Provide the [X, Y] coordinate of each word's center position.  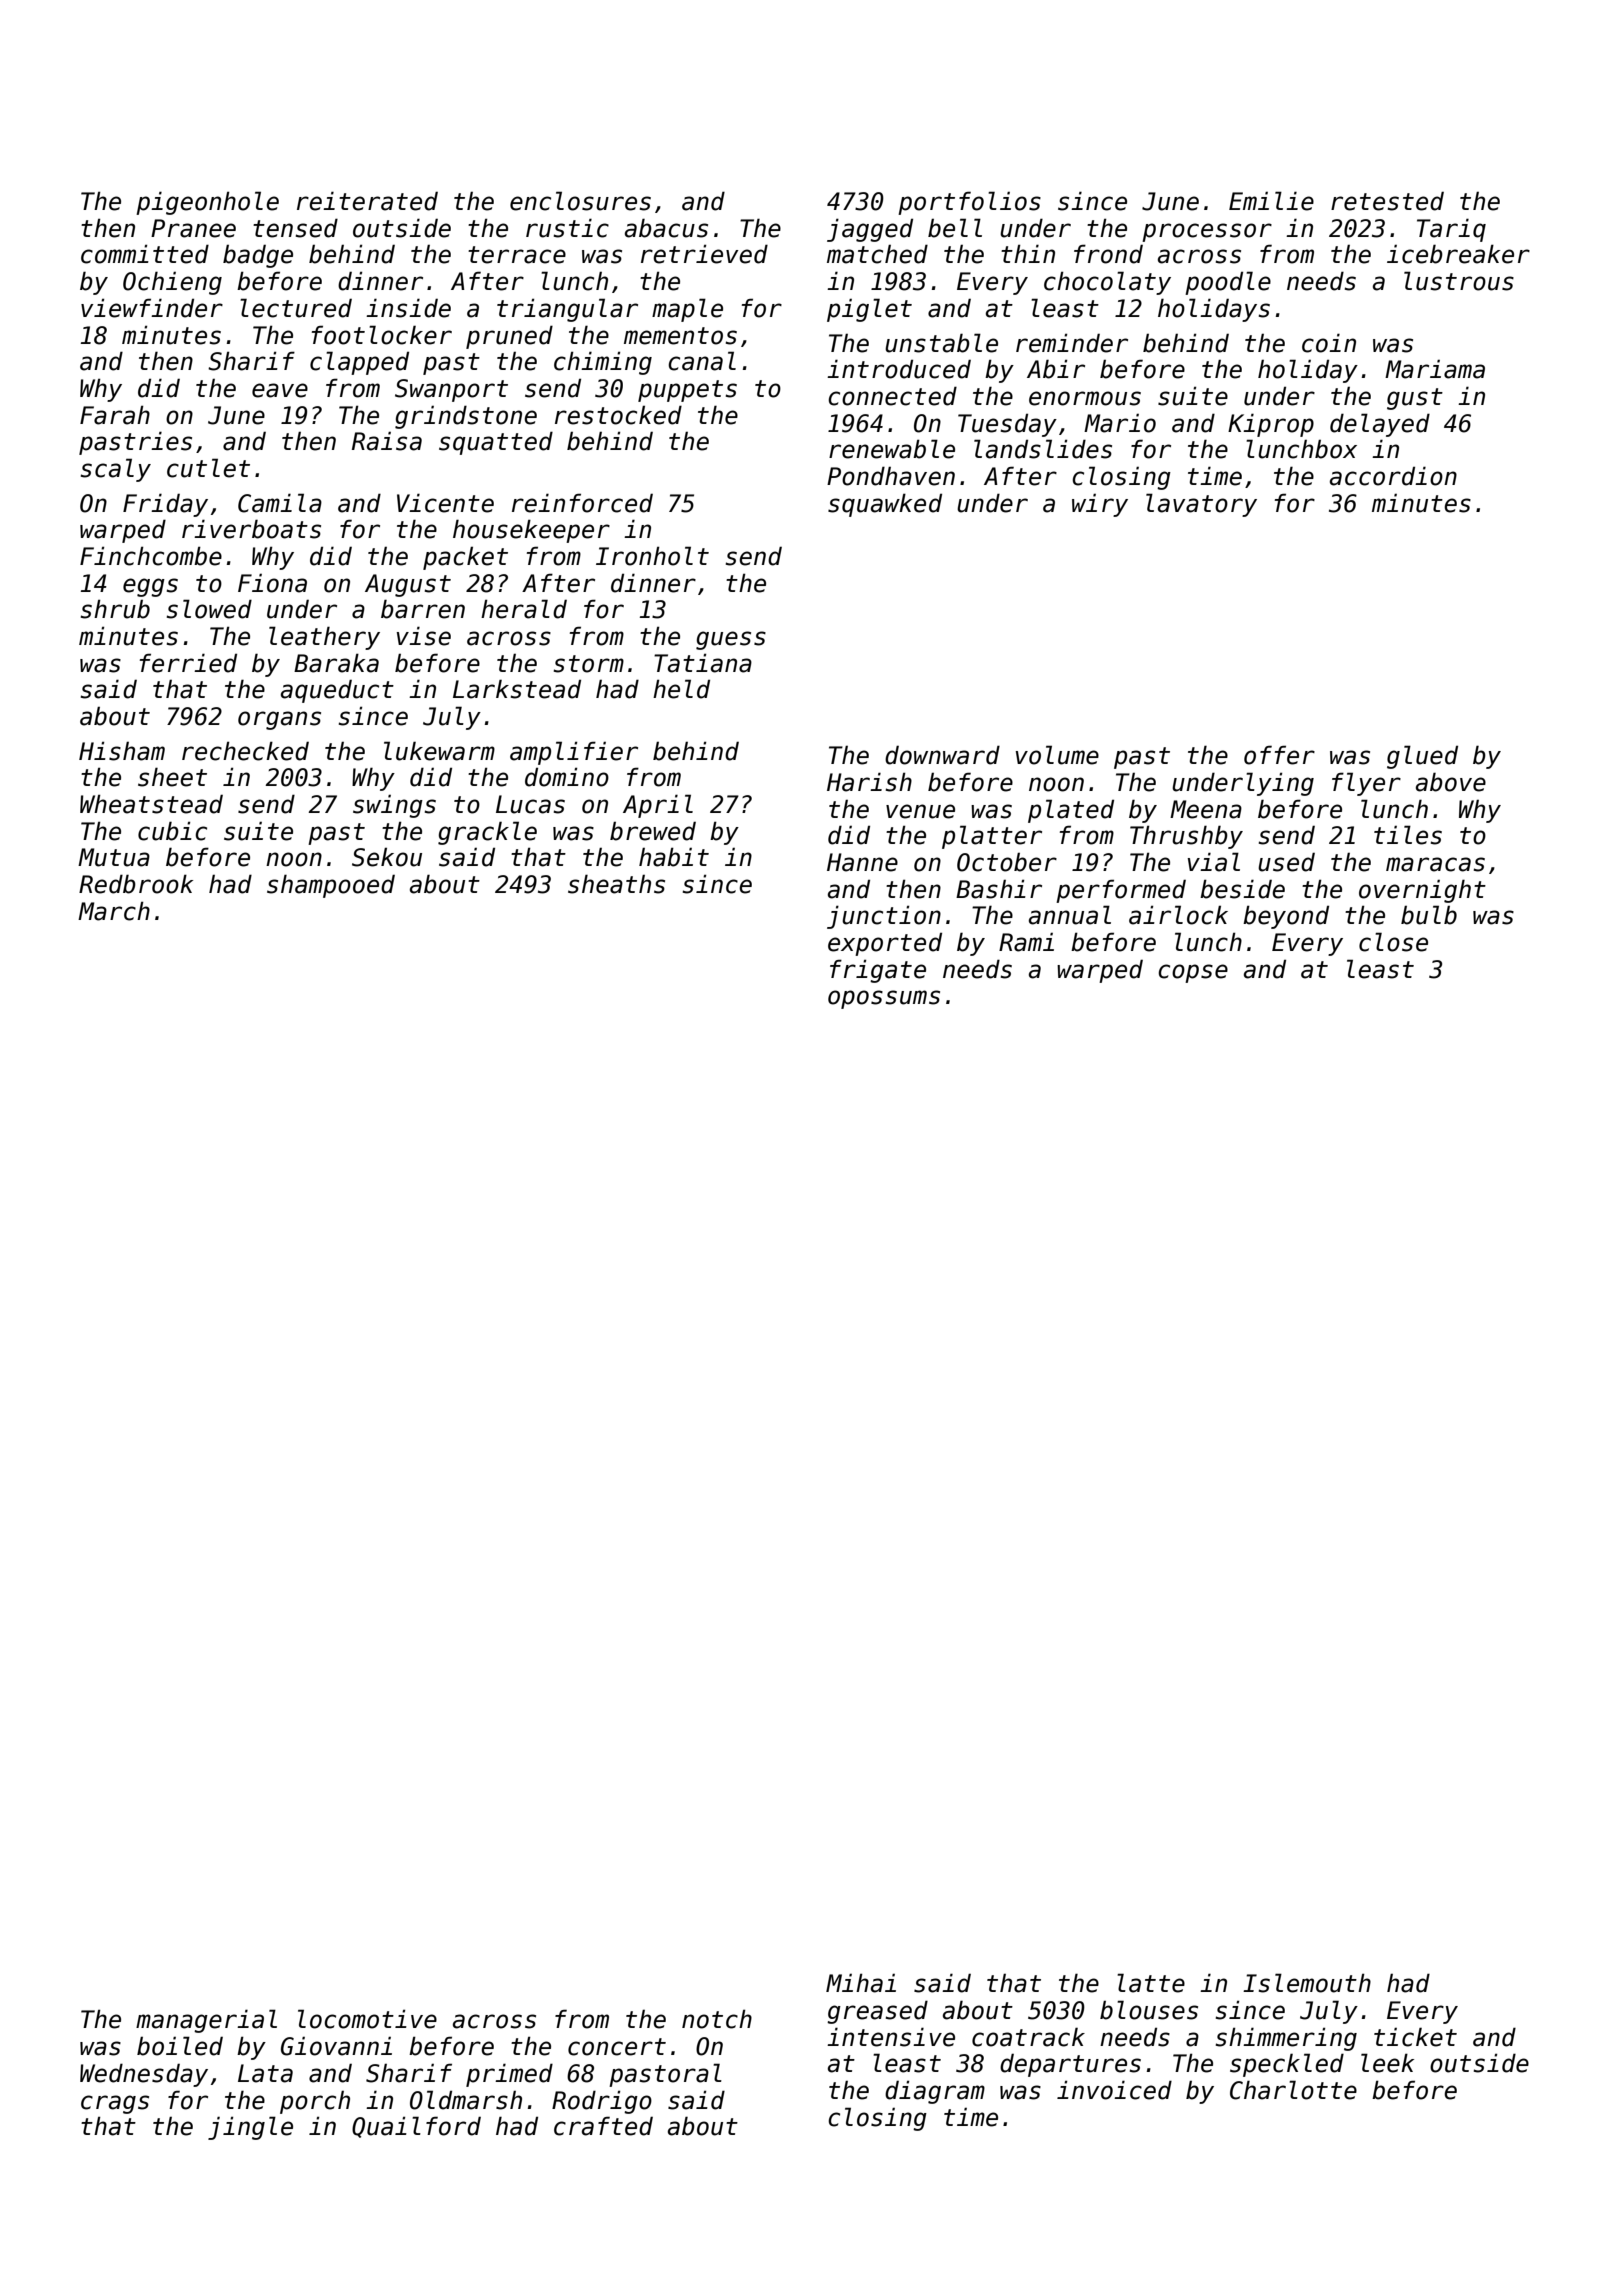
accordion [1393, 476]
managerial [206, 2021]
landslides [1043, 449]
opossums [884, 999]
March [114, 911]
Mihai [861, 1983]
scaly [116, 470]
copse [1193, 973]
